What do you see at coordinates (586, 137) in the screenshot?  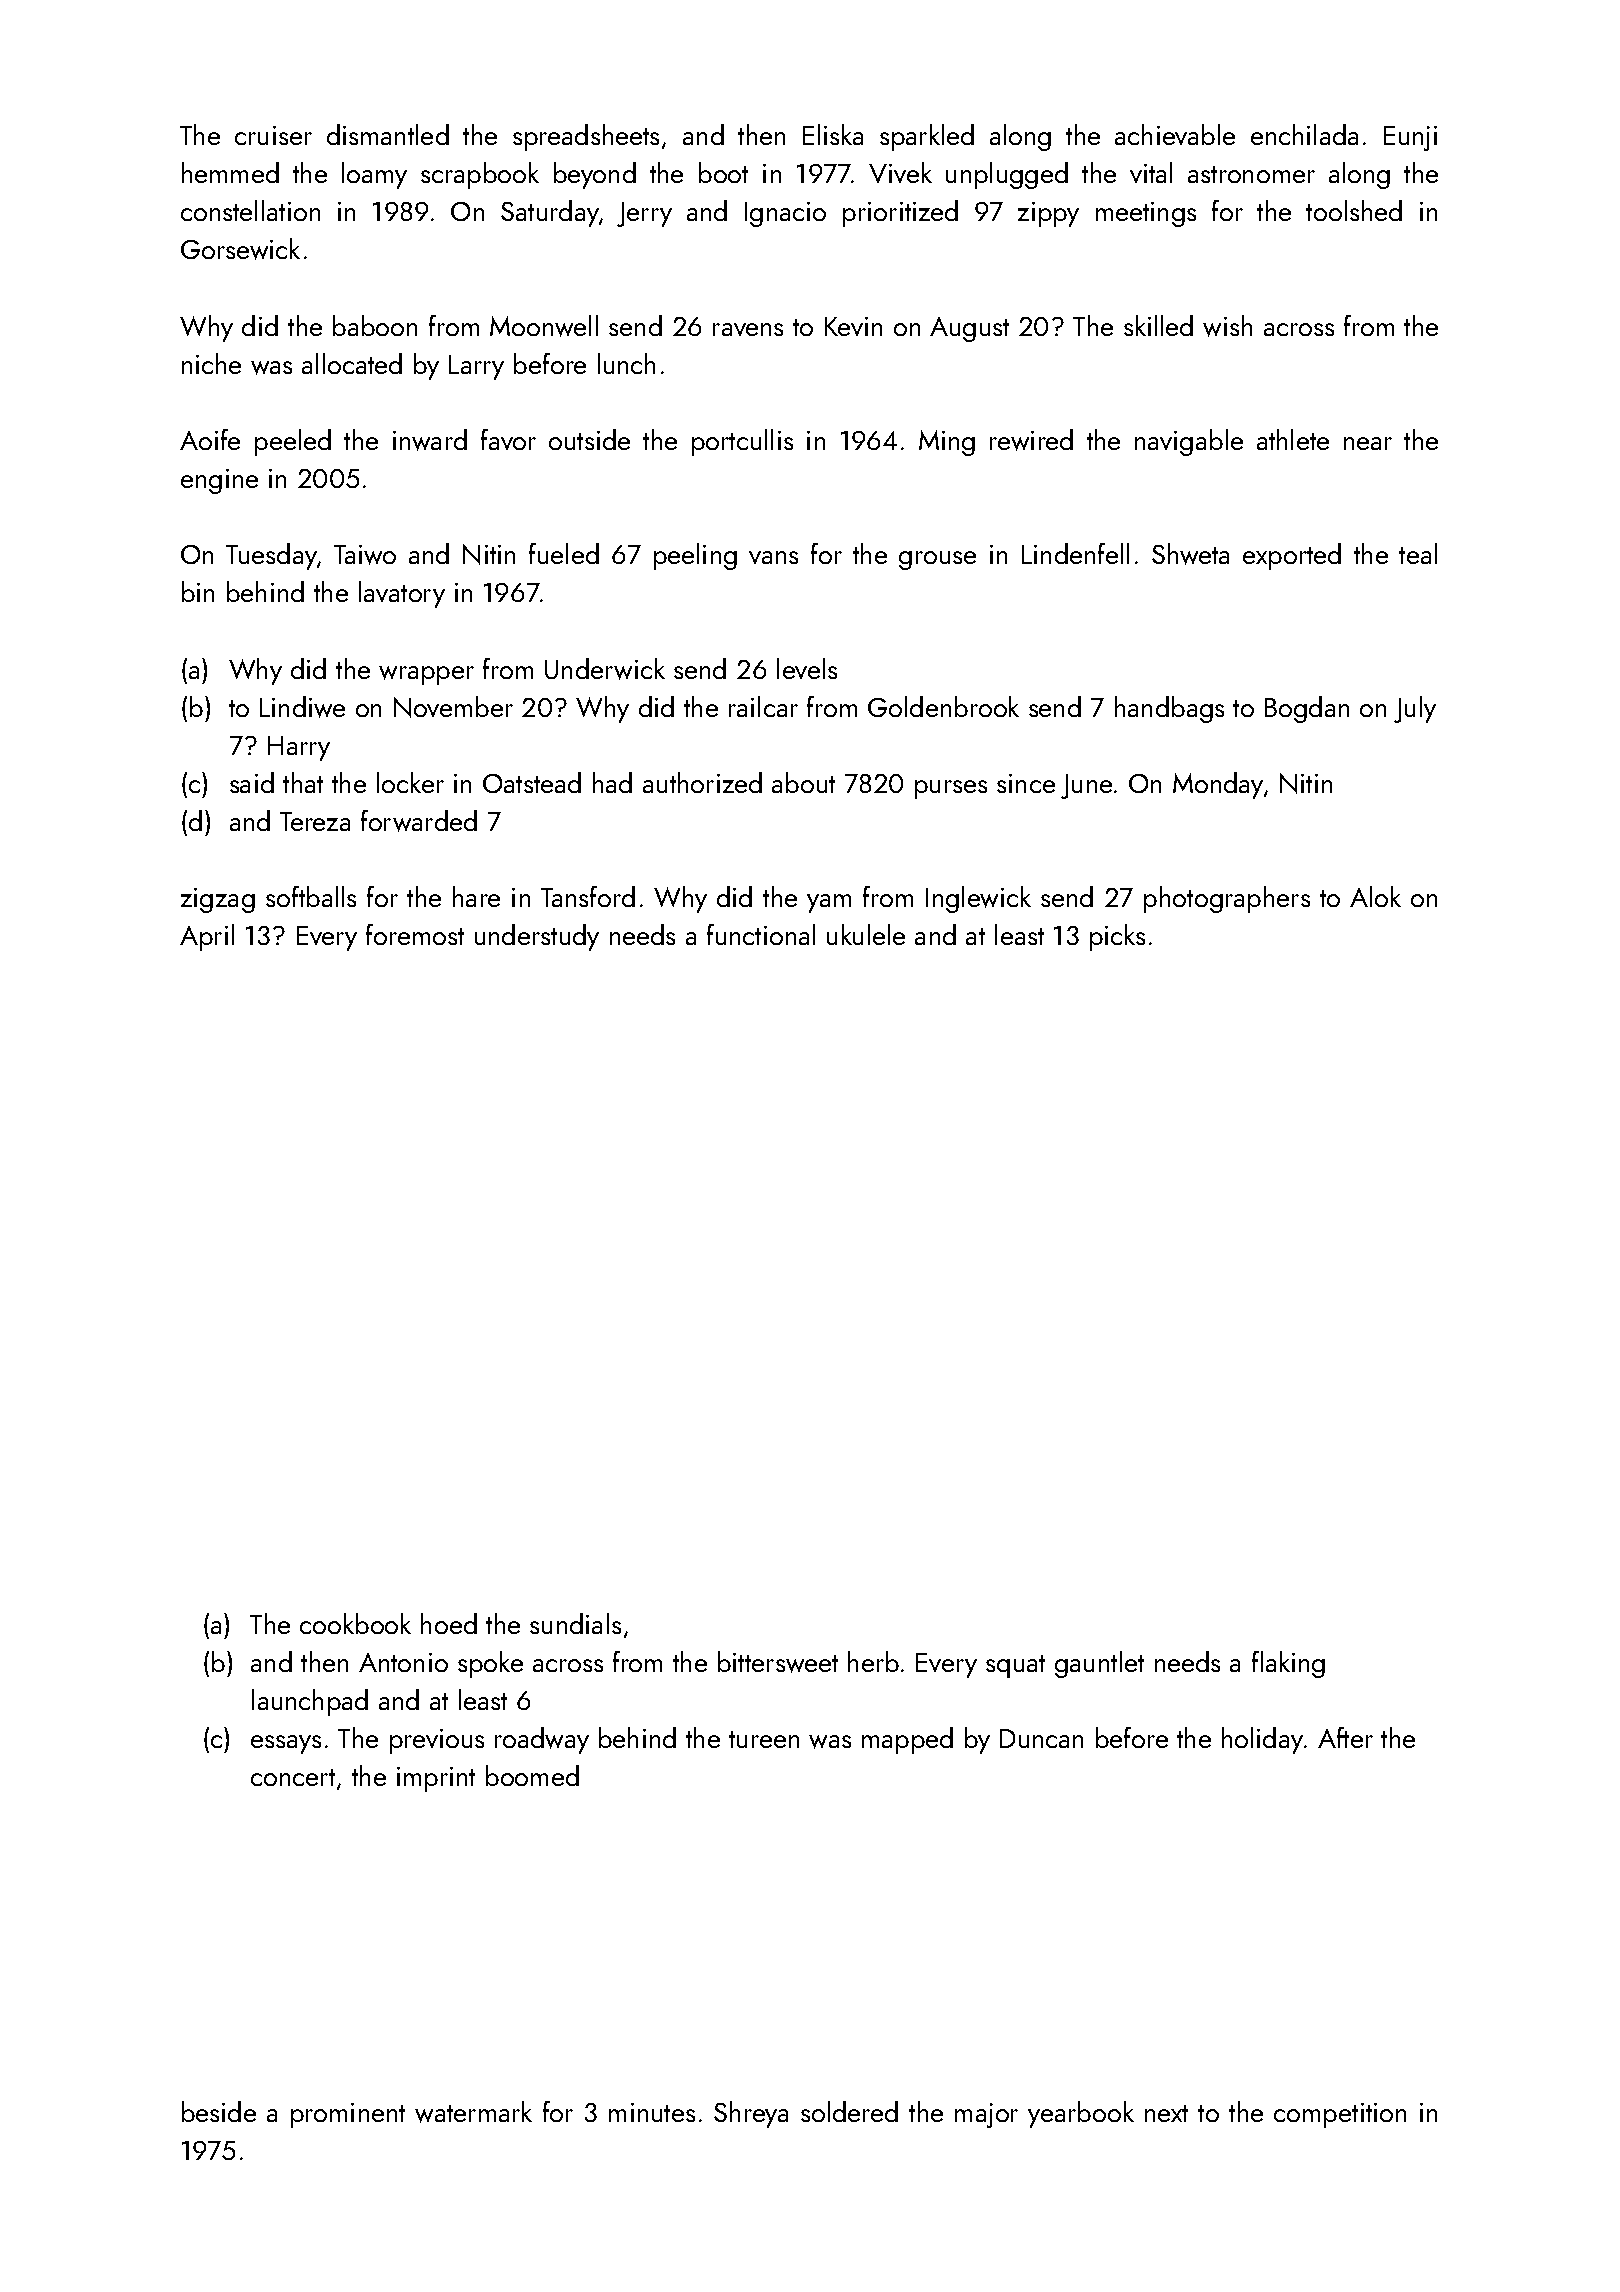 I see `spreadsheets` at bounding box center [586, 137].
